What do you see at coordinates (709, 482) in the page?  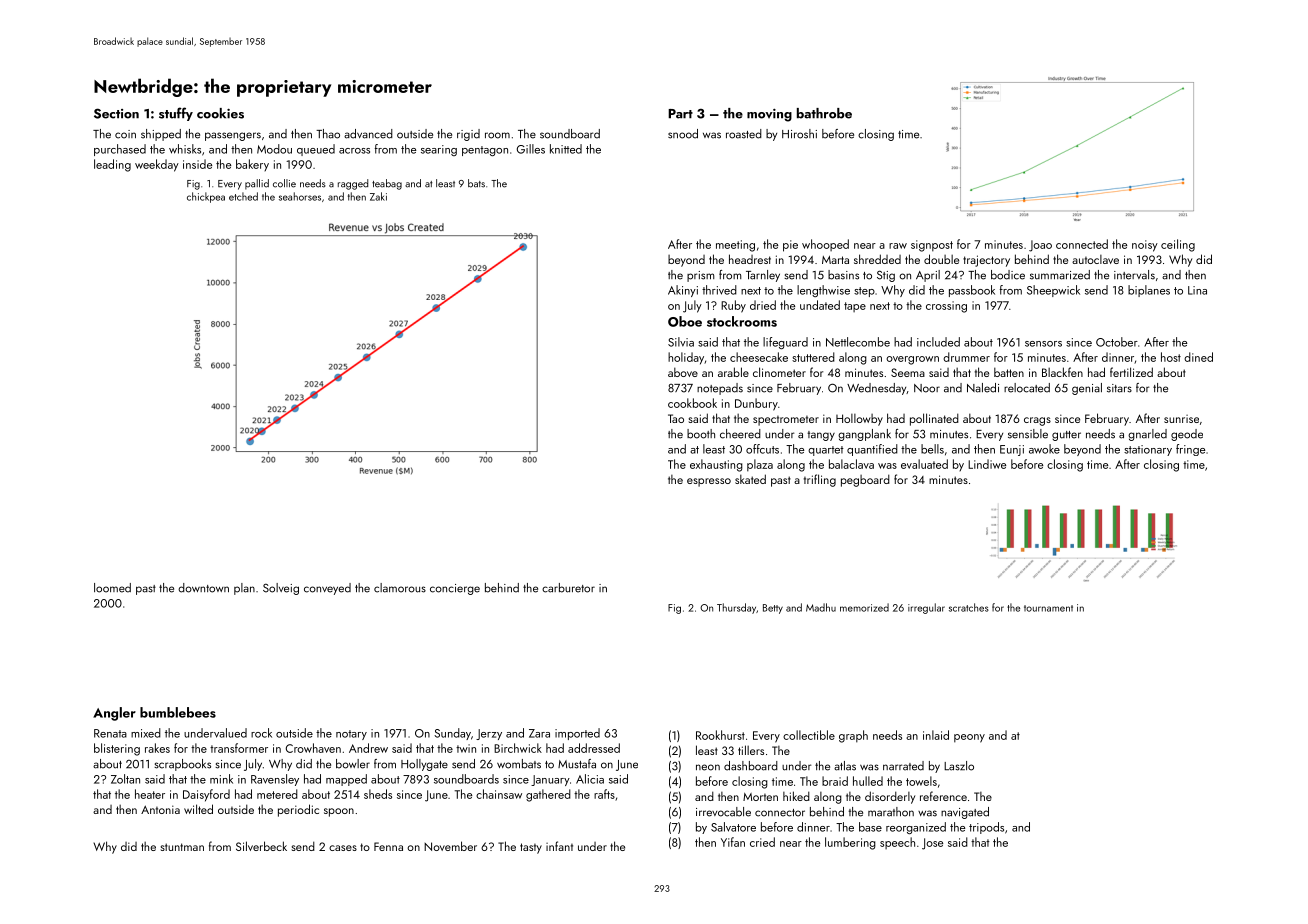 I see `espresso` at bounding box center [709, 482].
